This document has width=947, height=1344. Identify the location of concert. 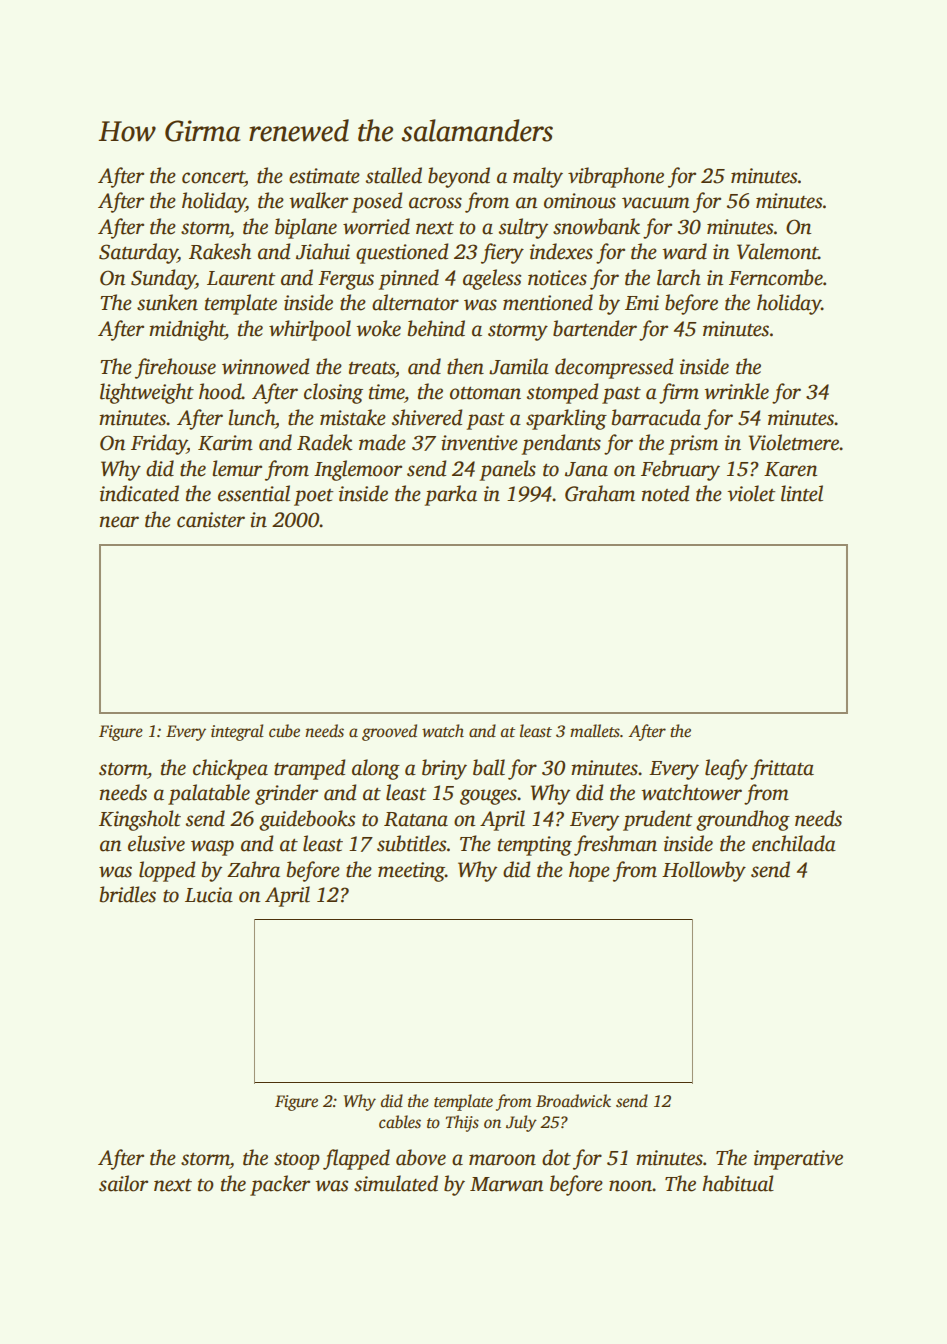
(213, 177).
